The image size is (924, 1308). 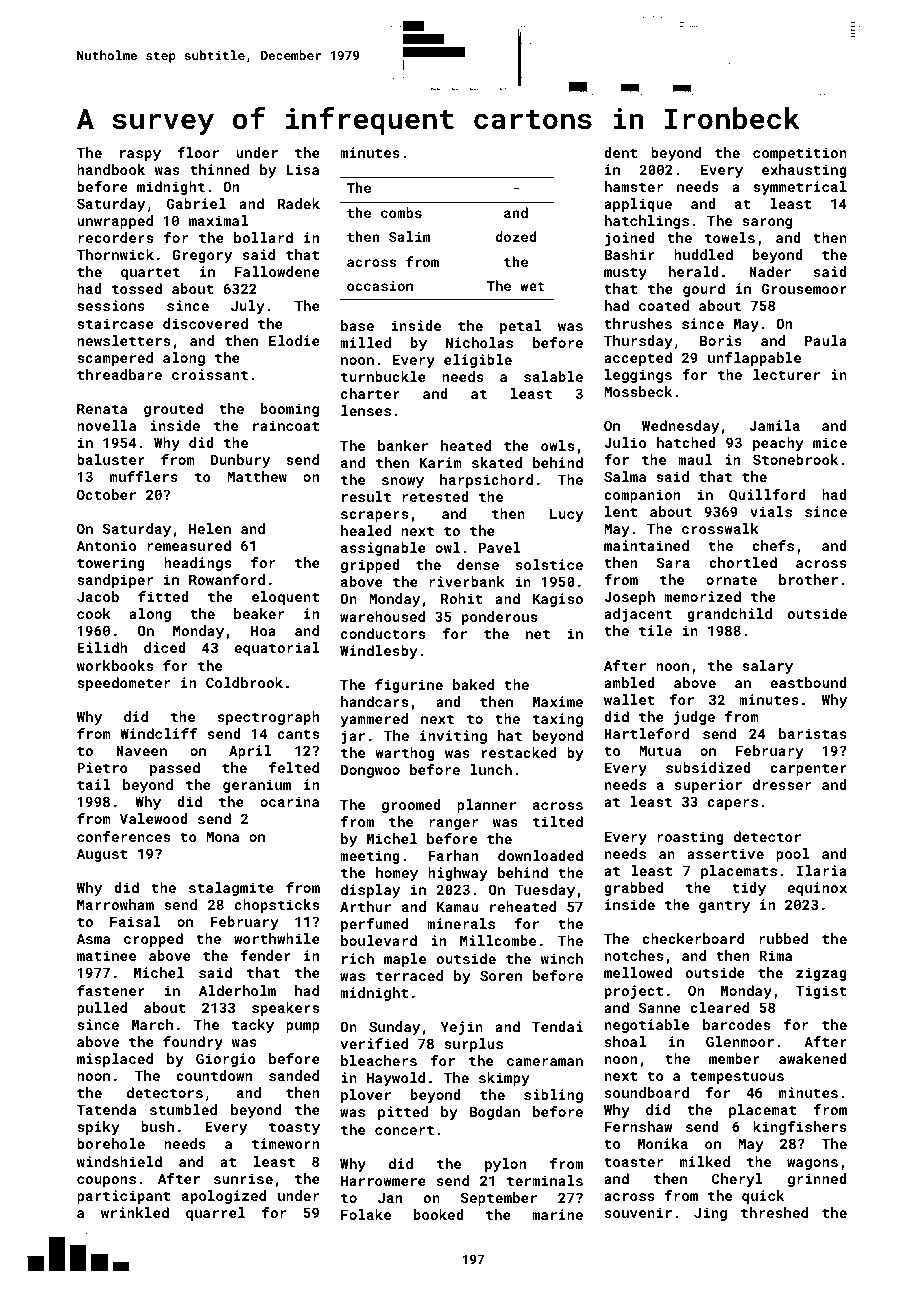 I want to click on floor, so click(x=198, y=152).
